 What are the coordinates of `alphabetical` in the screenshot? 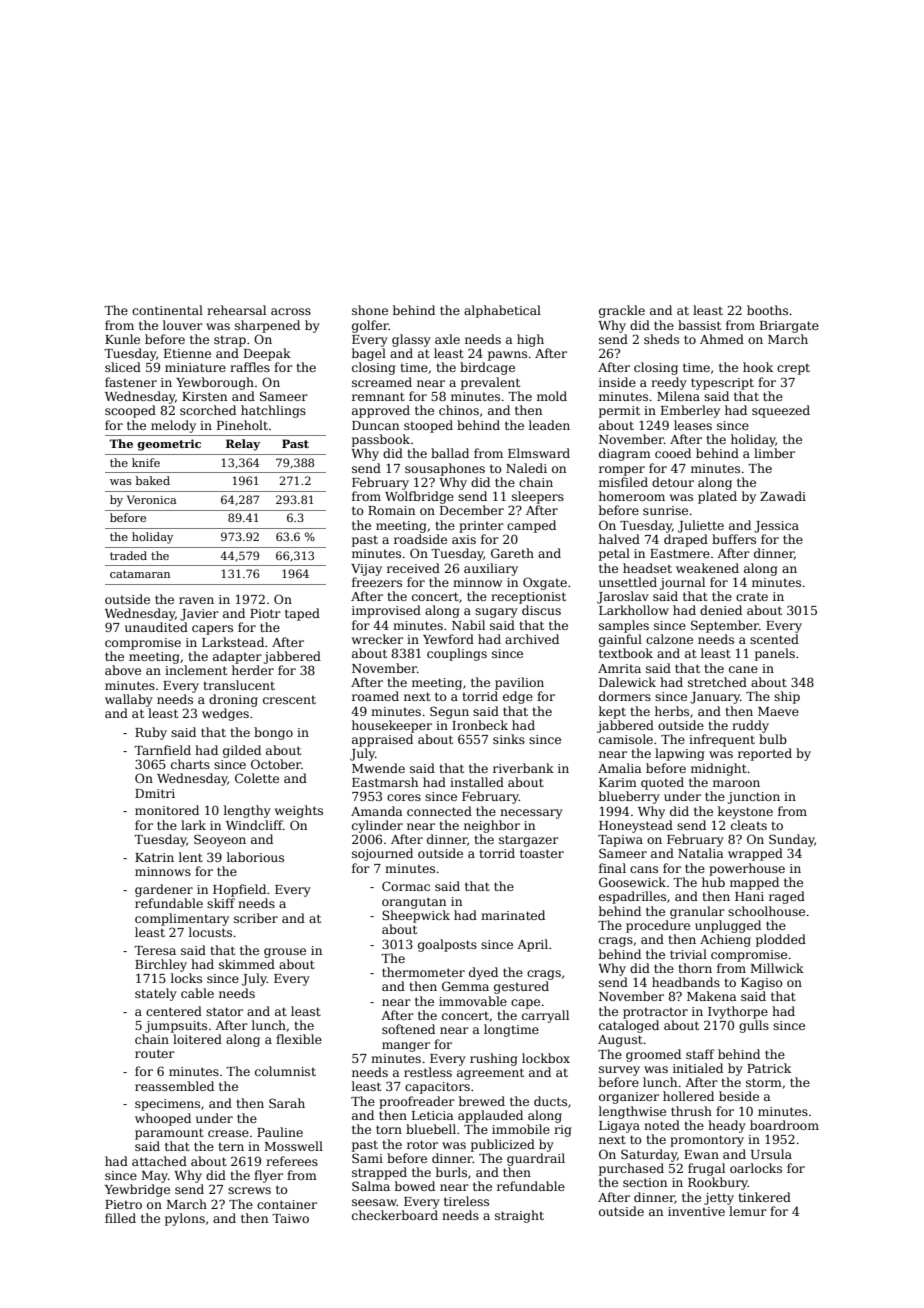 It's located at (502, 311).
